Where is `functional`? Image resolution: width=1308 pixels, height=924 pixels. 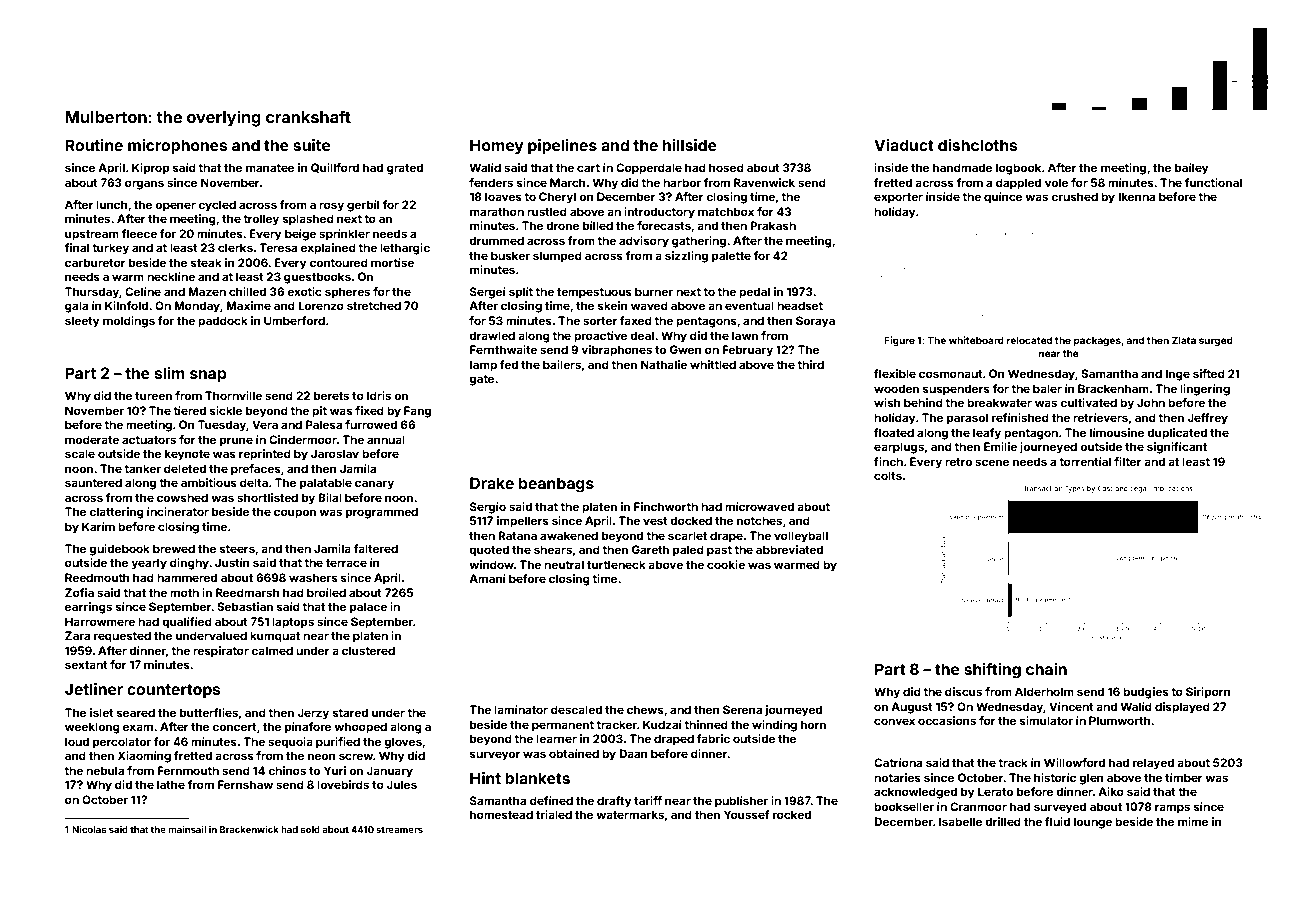 functional is located at coordinates (1213, 182).
